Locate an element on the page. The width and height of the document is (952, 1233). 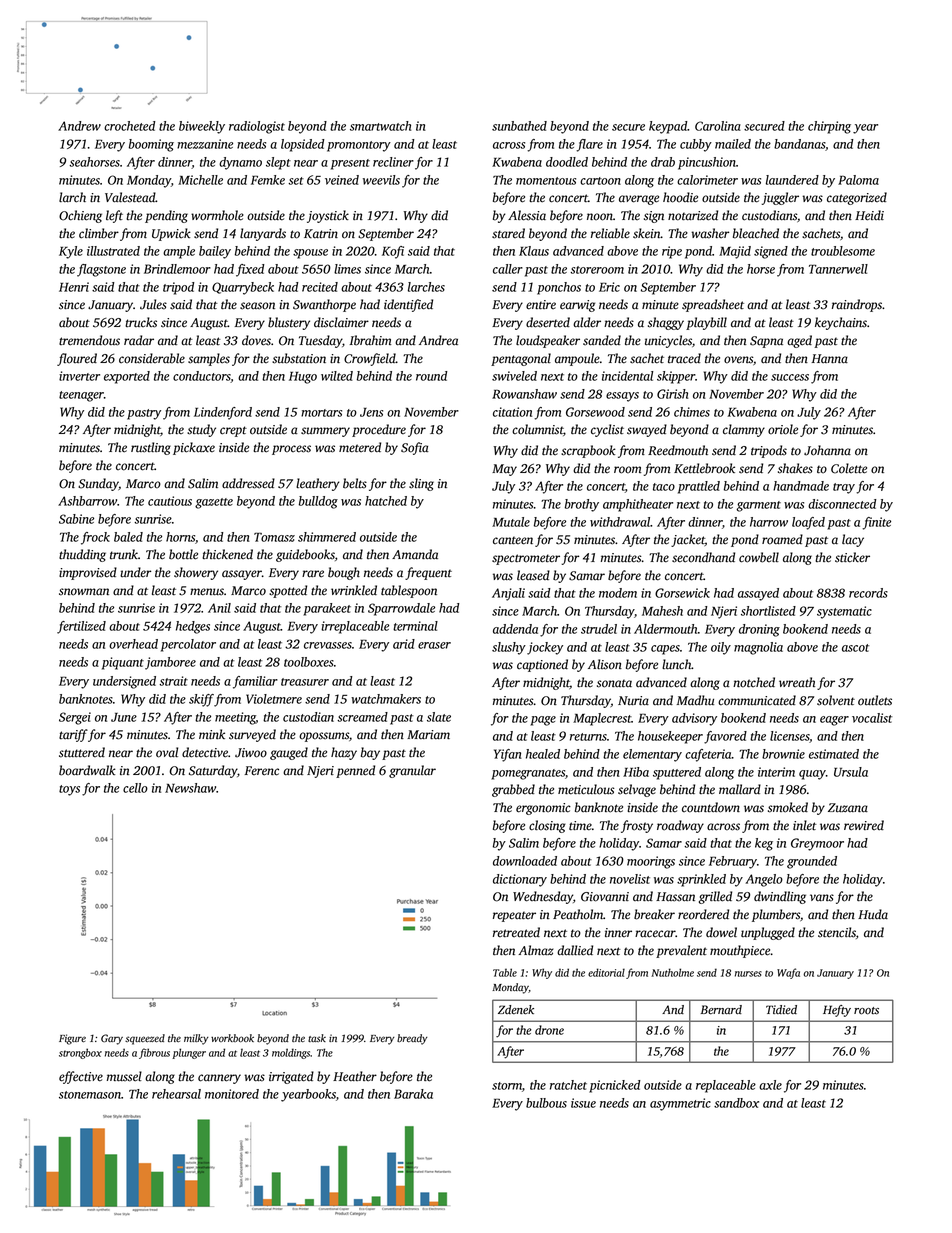
skipper is located at coordinates (676, 377).
